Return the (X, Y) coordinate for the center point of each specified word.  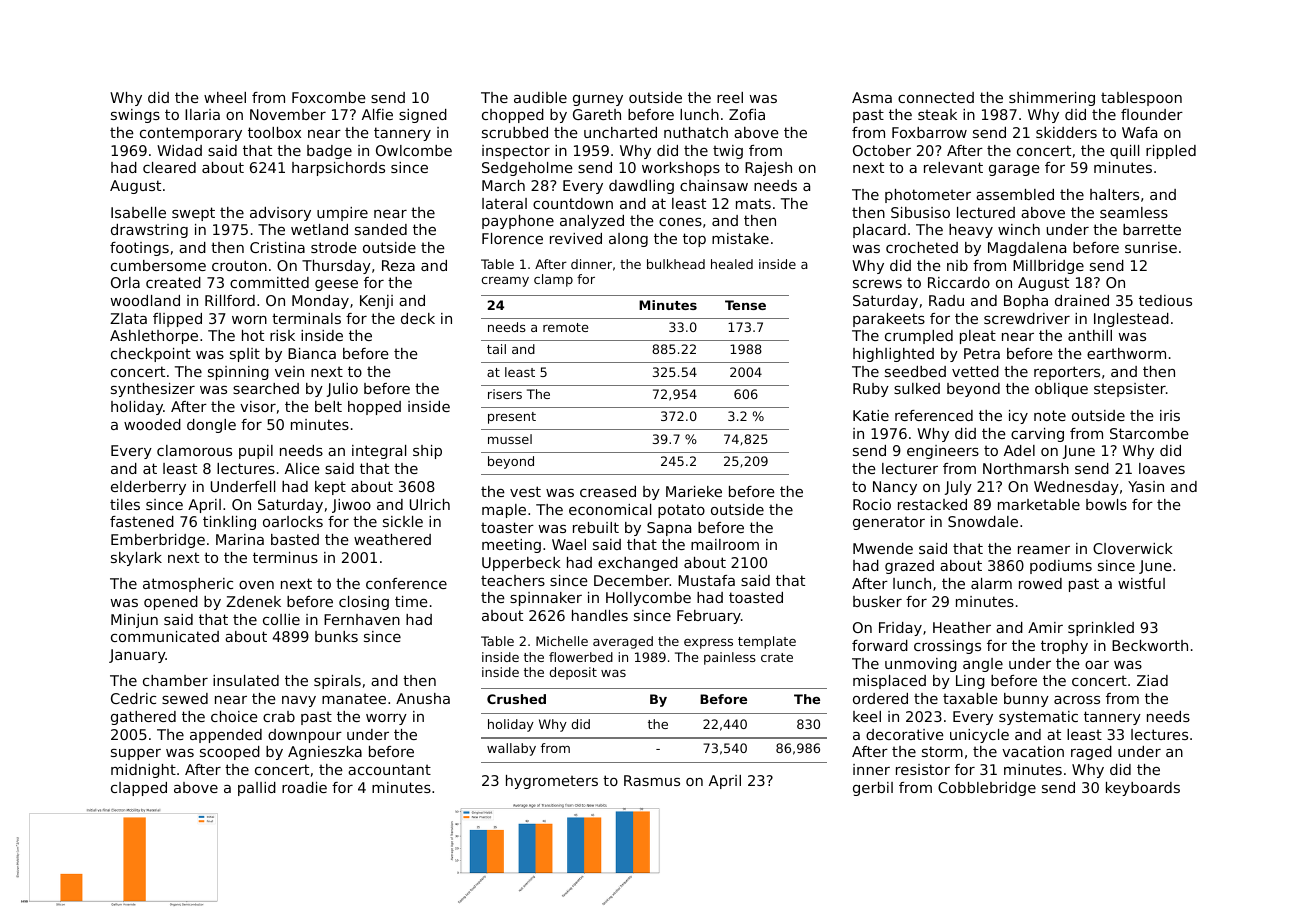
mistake (740, 238)
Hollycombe (648, 599)
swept (193, 214)
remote (565, 327)
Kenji (376, 302)
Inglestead (1131, 320)
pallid (257, 789)
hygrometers (552, 782)
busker (877, 601)
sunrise (1151, 247)
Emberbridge (158, 541)
